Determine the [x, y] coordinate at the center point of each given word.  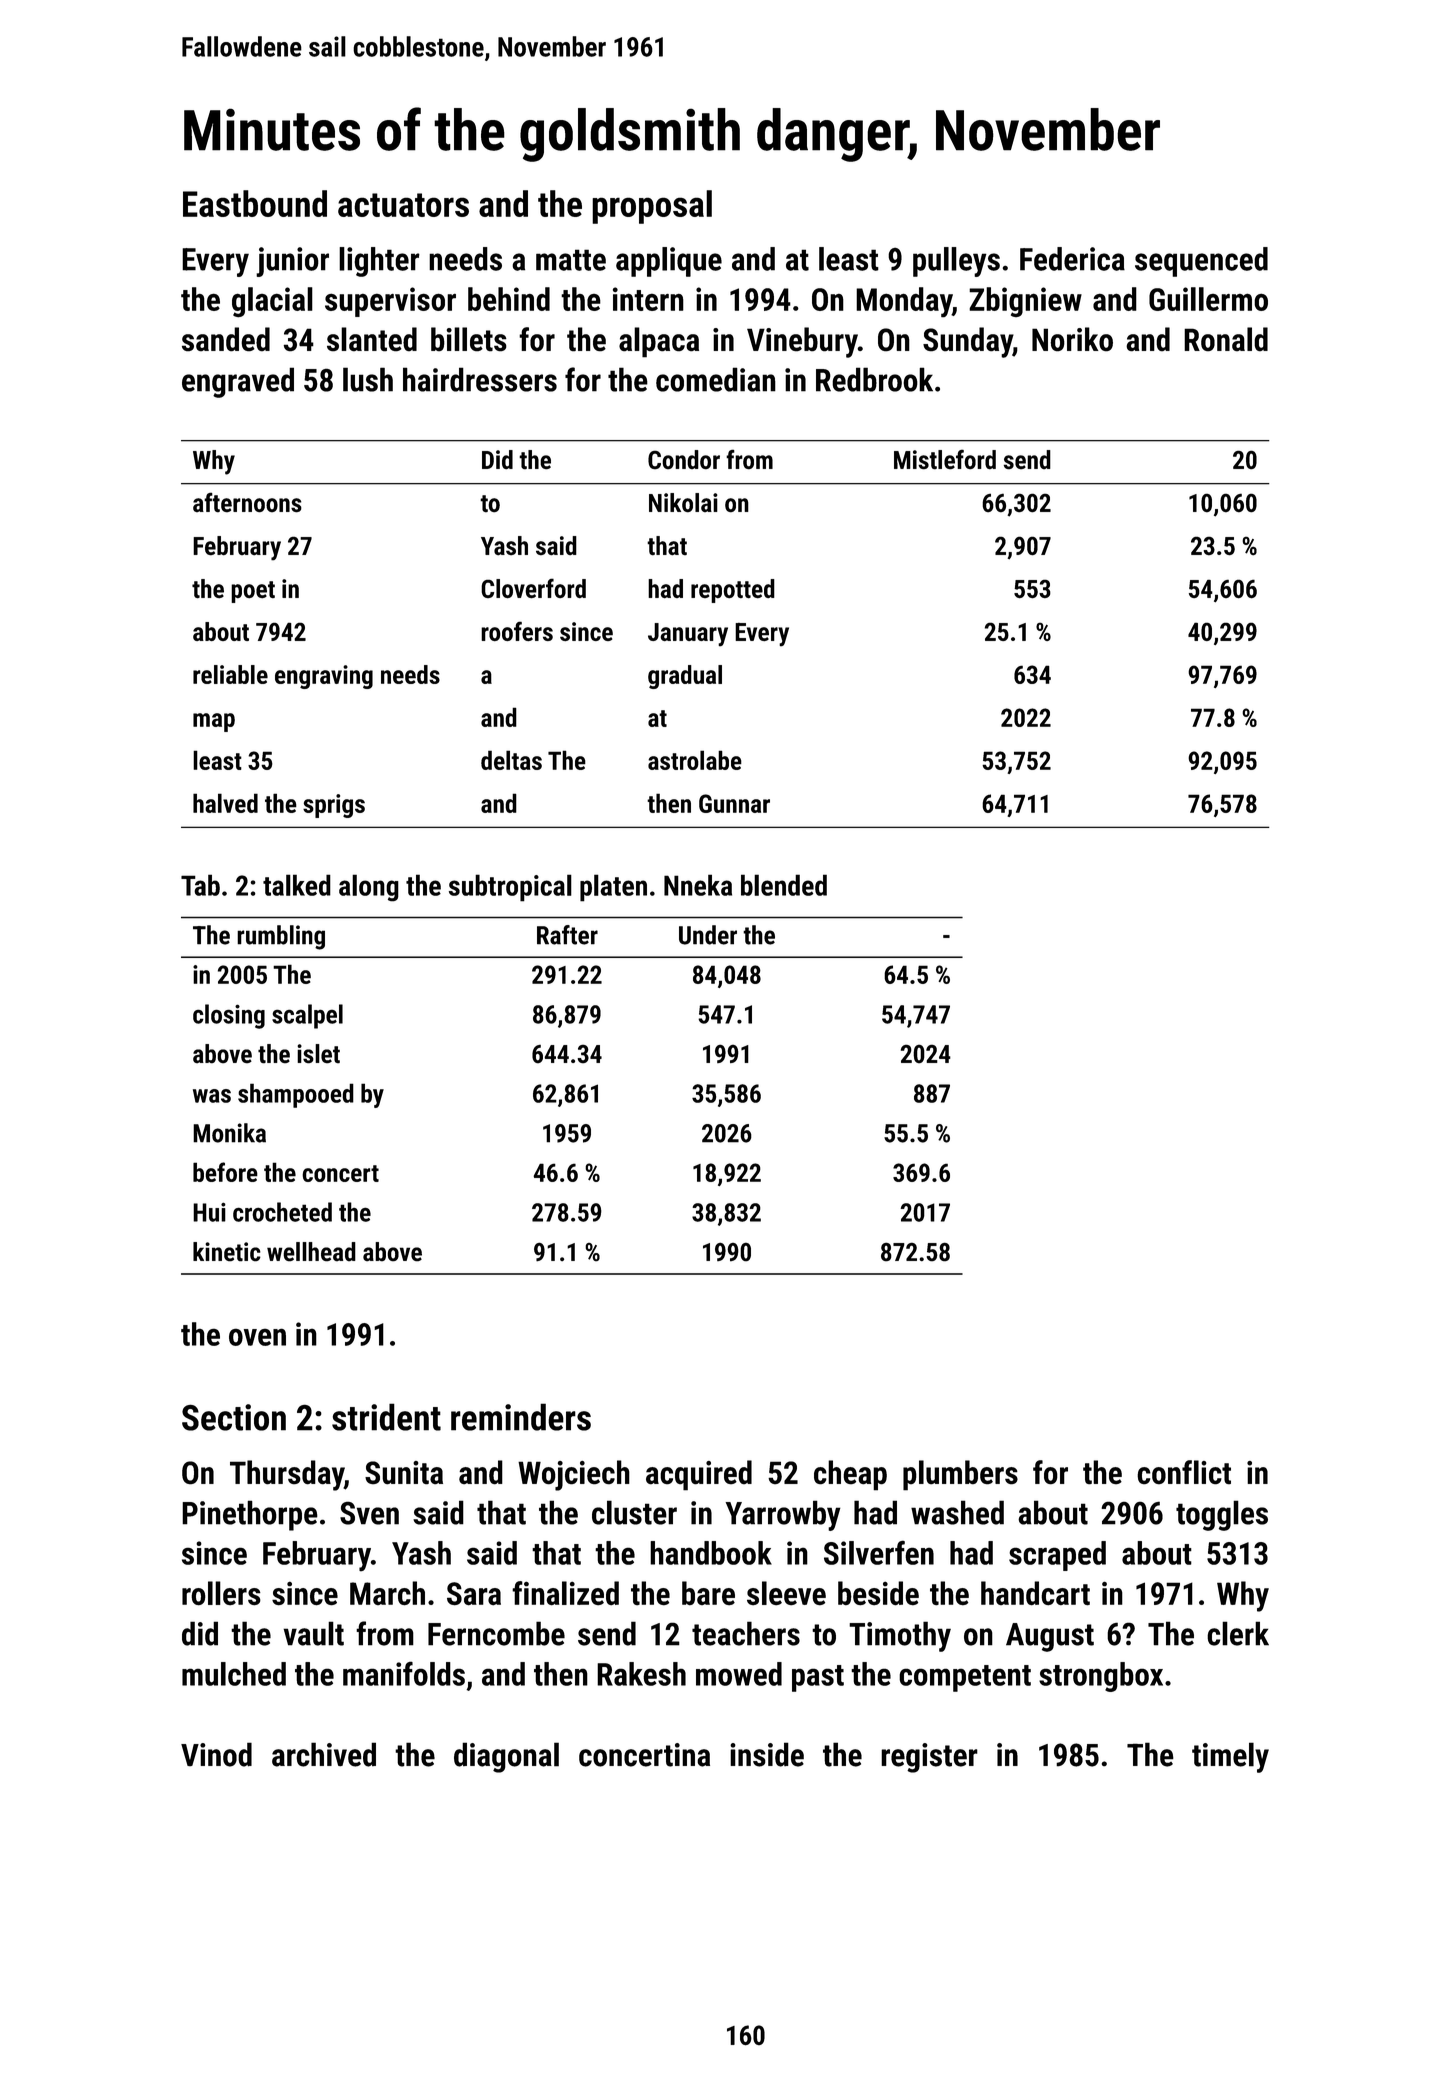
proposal [652, 207]
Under [708, 935]
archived [324, 1754]
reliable [230, 674]
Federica [1072, 259]
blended [784, 885]
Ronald [1226, 339]
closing [229, 1016]
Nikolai [683, 503]
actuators [403, 205]
